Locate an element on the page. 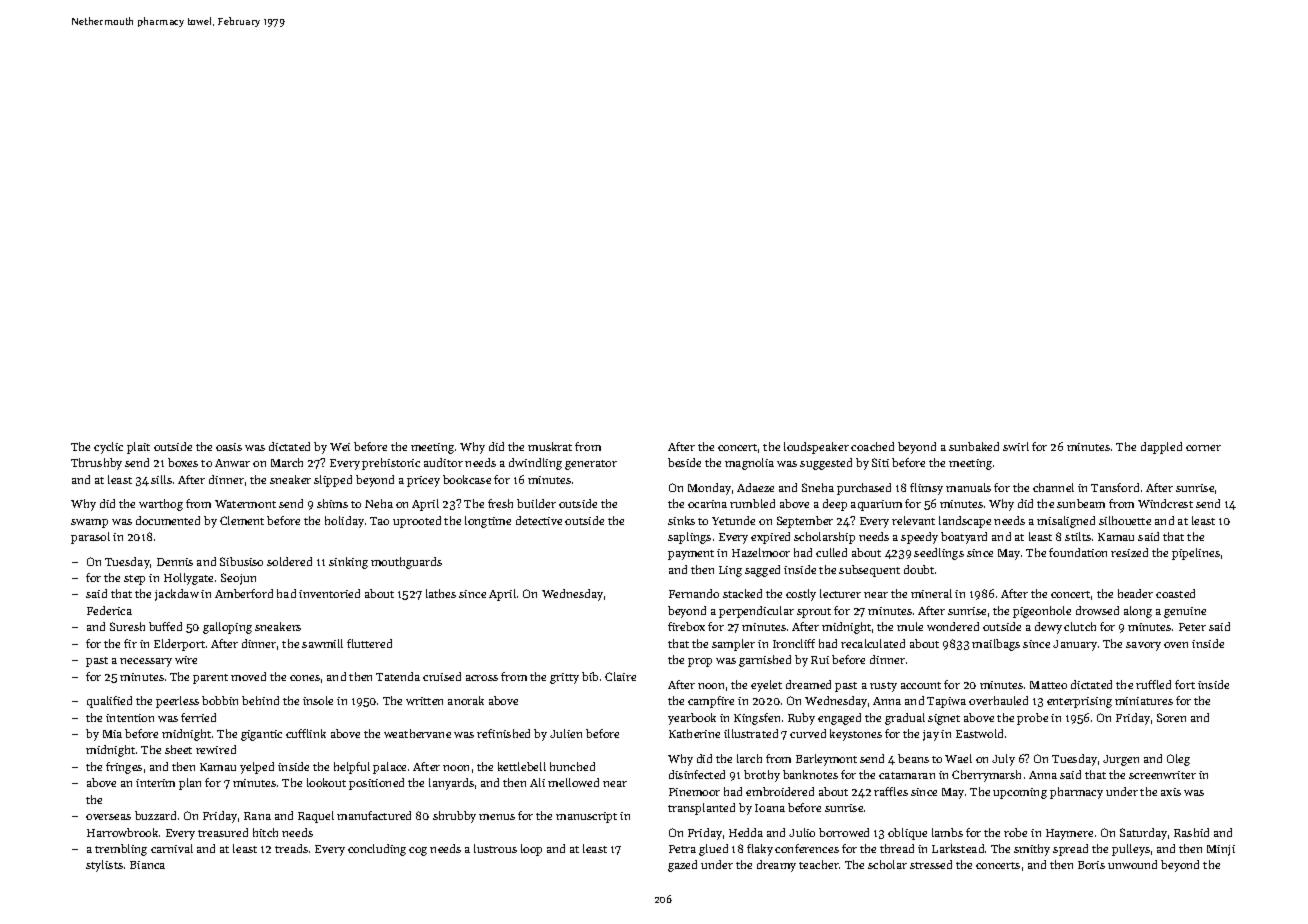 This page has width=1308, height=924. oven is located at coordinates (1176, 645).
